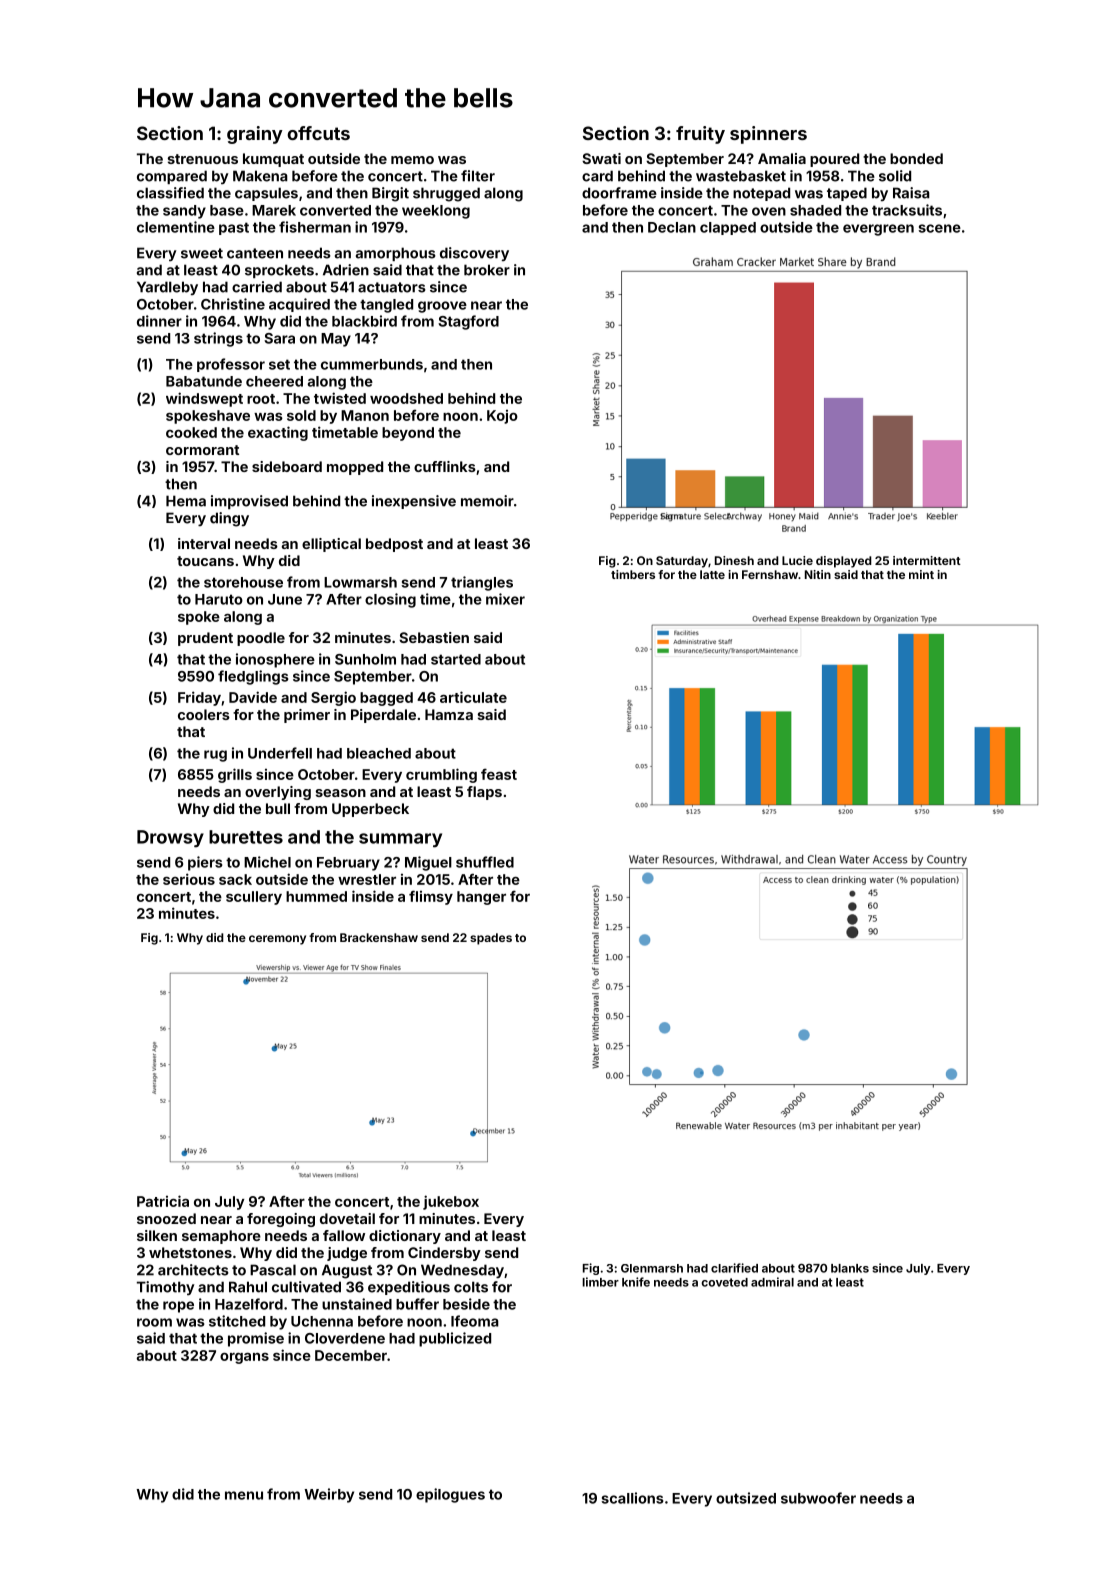 This screenshot has width=1113, height=1574. Describe the element at coordinates (927, 560) in the screenshot. I see `intermittent` at that location.
